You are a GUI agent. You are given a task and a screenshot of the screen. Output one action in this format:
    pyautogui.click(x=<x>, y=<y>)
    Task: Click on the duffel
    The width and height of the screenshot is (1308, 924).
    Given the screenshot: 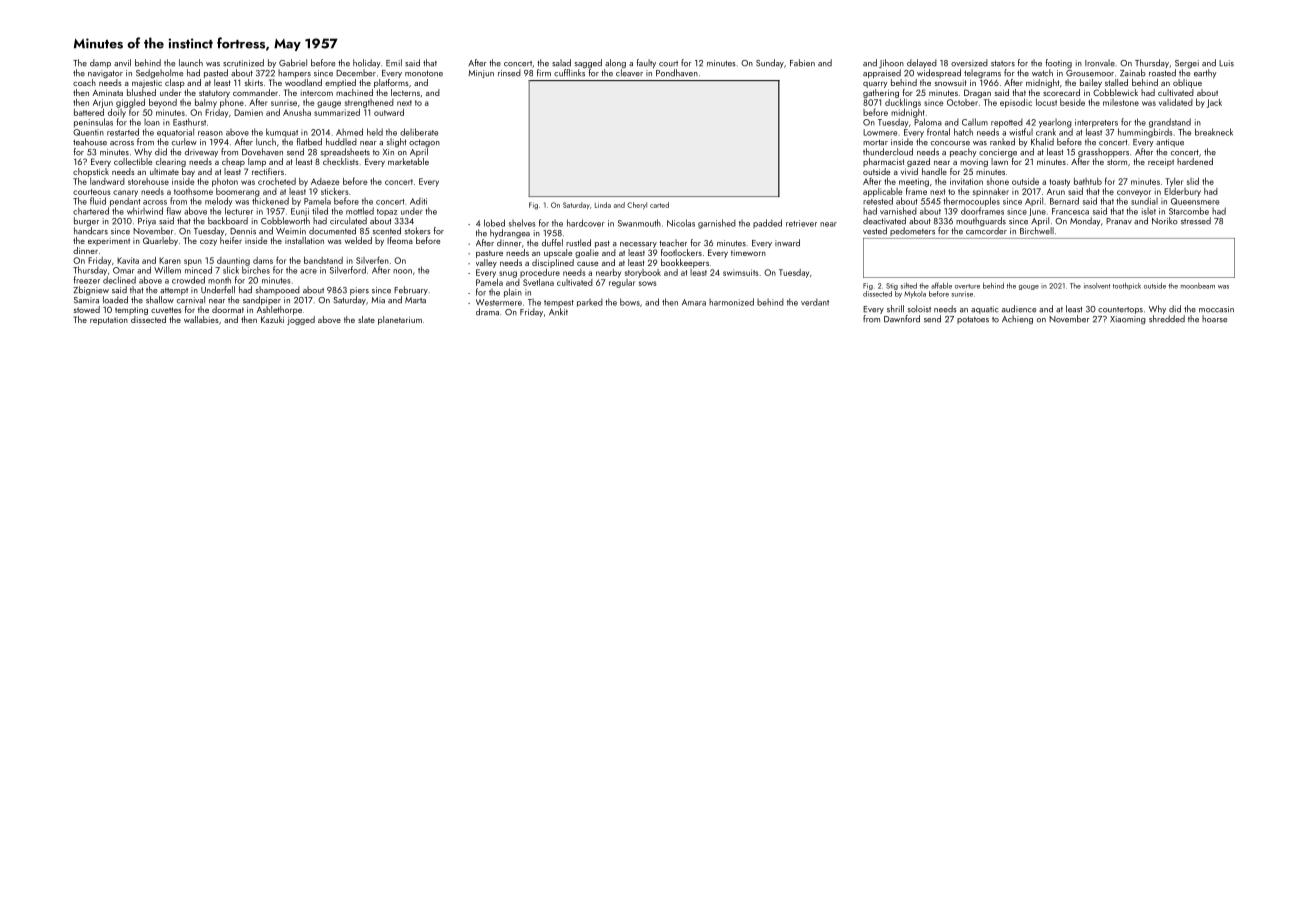 What is the action you would take?
    pyautogui.click(x=552, y=243)
